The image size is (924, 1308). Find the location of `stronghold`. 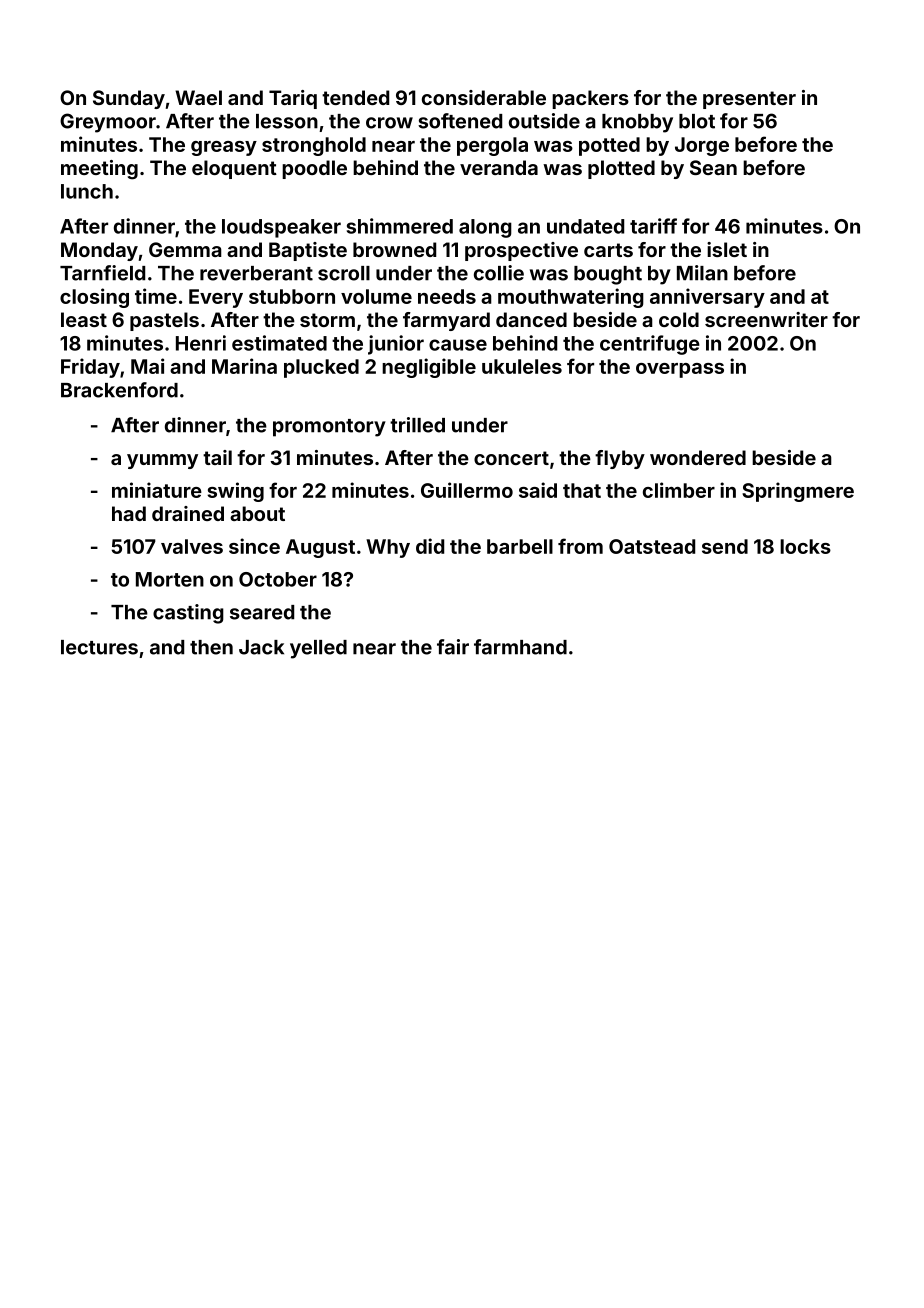

stronghold is located at coordinates (314, 146).
